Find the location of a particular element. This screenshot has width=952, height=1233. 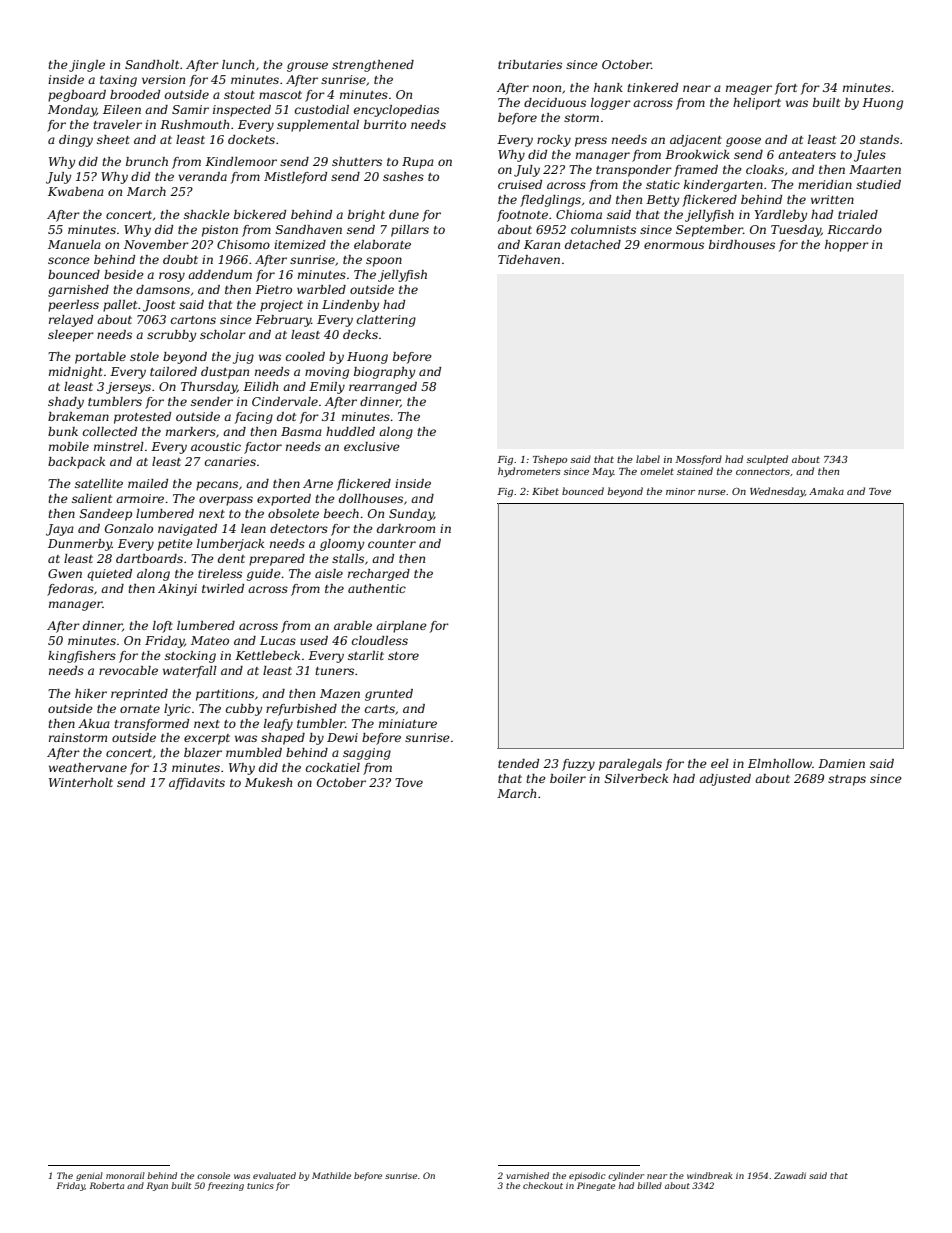

monorail is located at coordinates (125, 1175).
